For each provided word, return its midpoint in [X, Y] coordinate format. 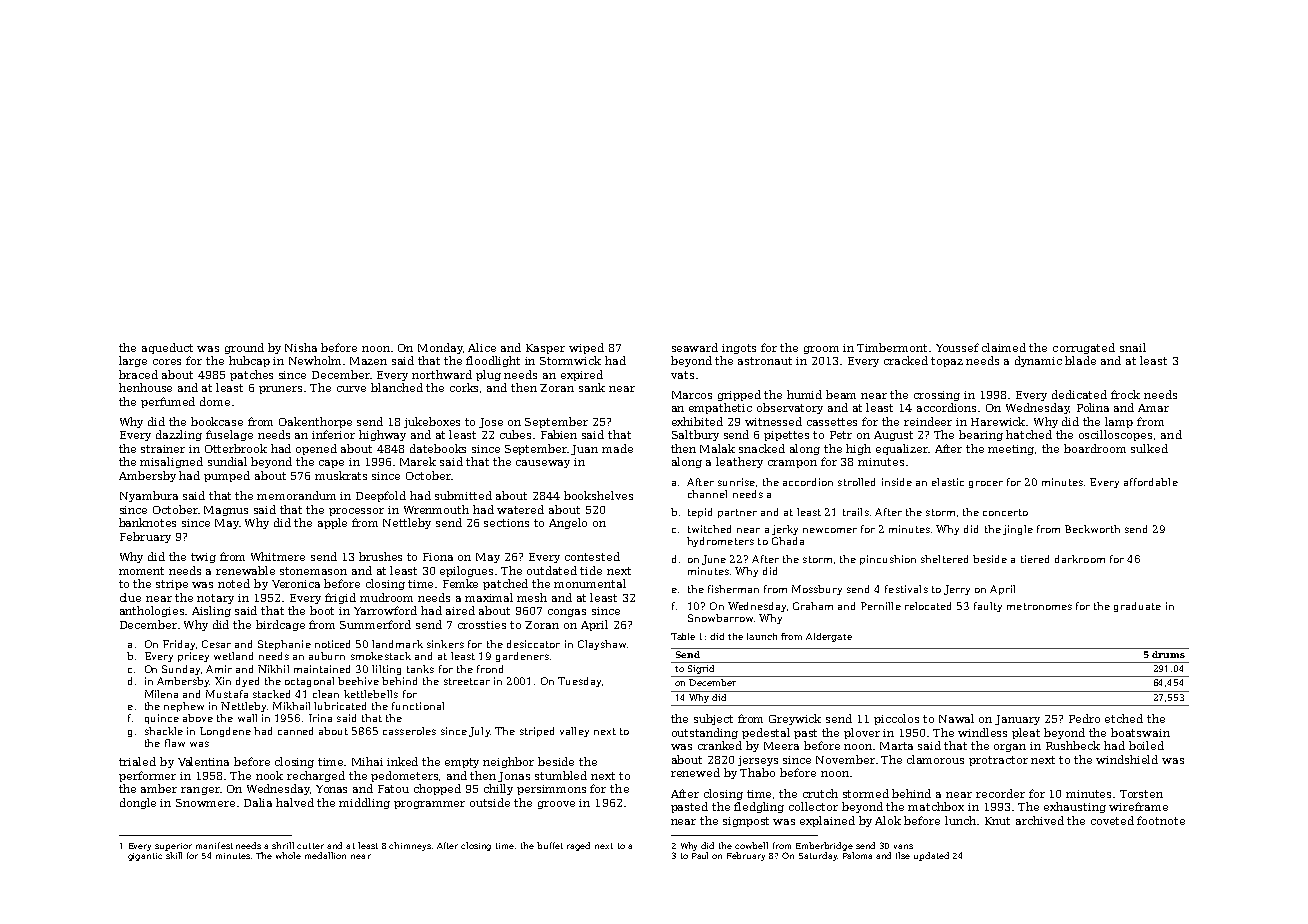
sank [592, 387]
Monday [440, 348]
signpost [746, 822]
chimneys [410, 846]
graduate [1137, 607]
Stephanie [284, 645]
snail [1133, 347]
